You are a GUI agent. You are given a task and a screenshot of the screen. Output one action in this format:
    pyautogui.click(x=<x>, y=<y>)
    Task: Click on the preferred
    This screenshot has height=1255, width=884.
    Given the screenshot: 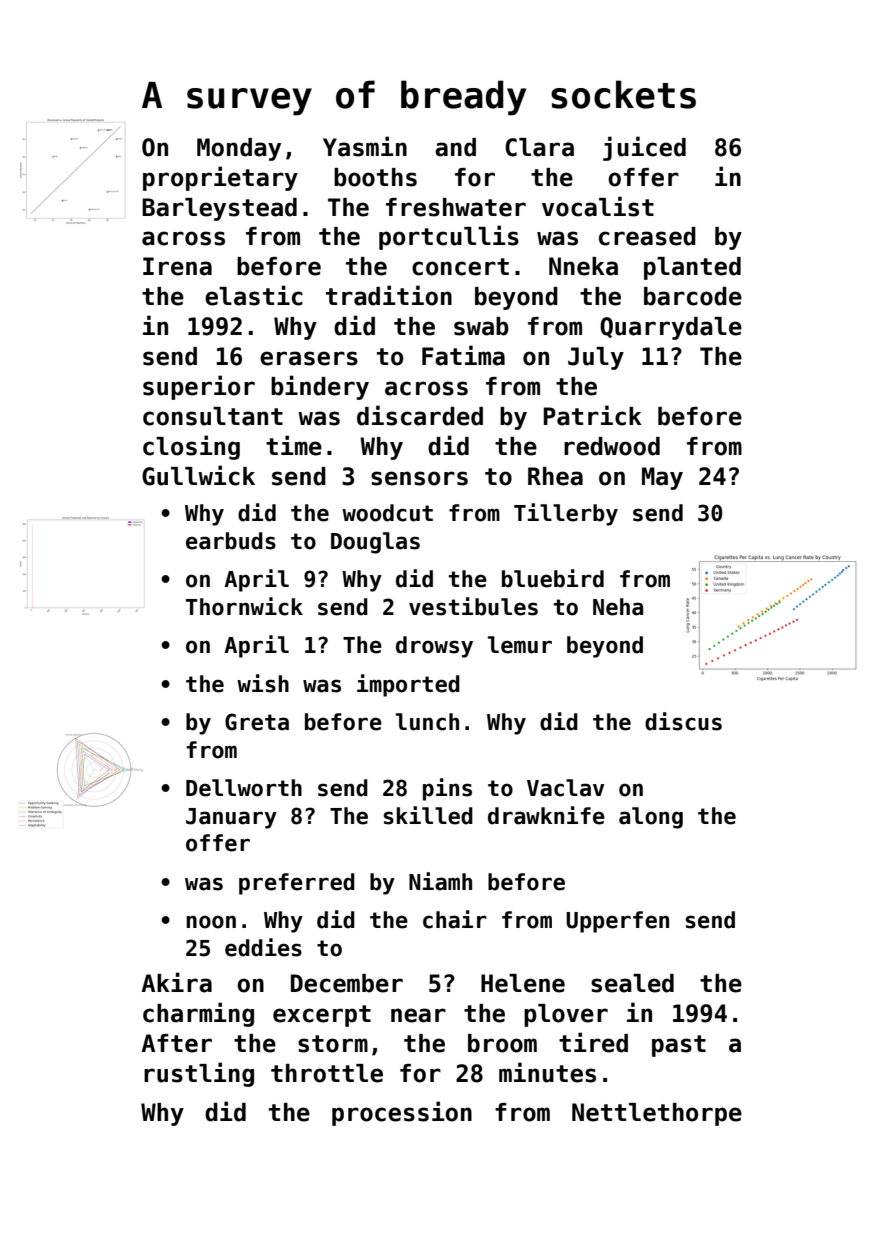 What is the action you would take?
    pyautogui.click(x=297, y=884)
